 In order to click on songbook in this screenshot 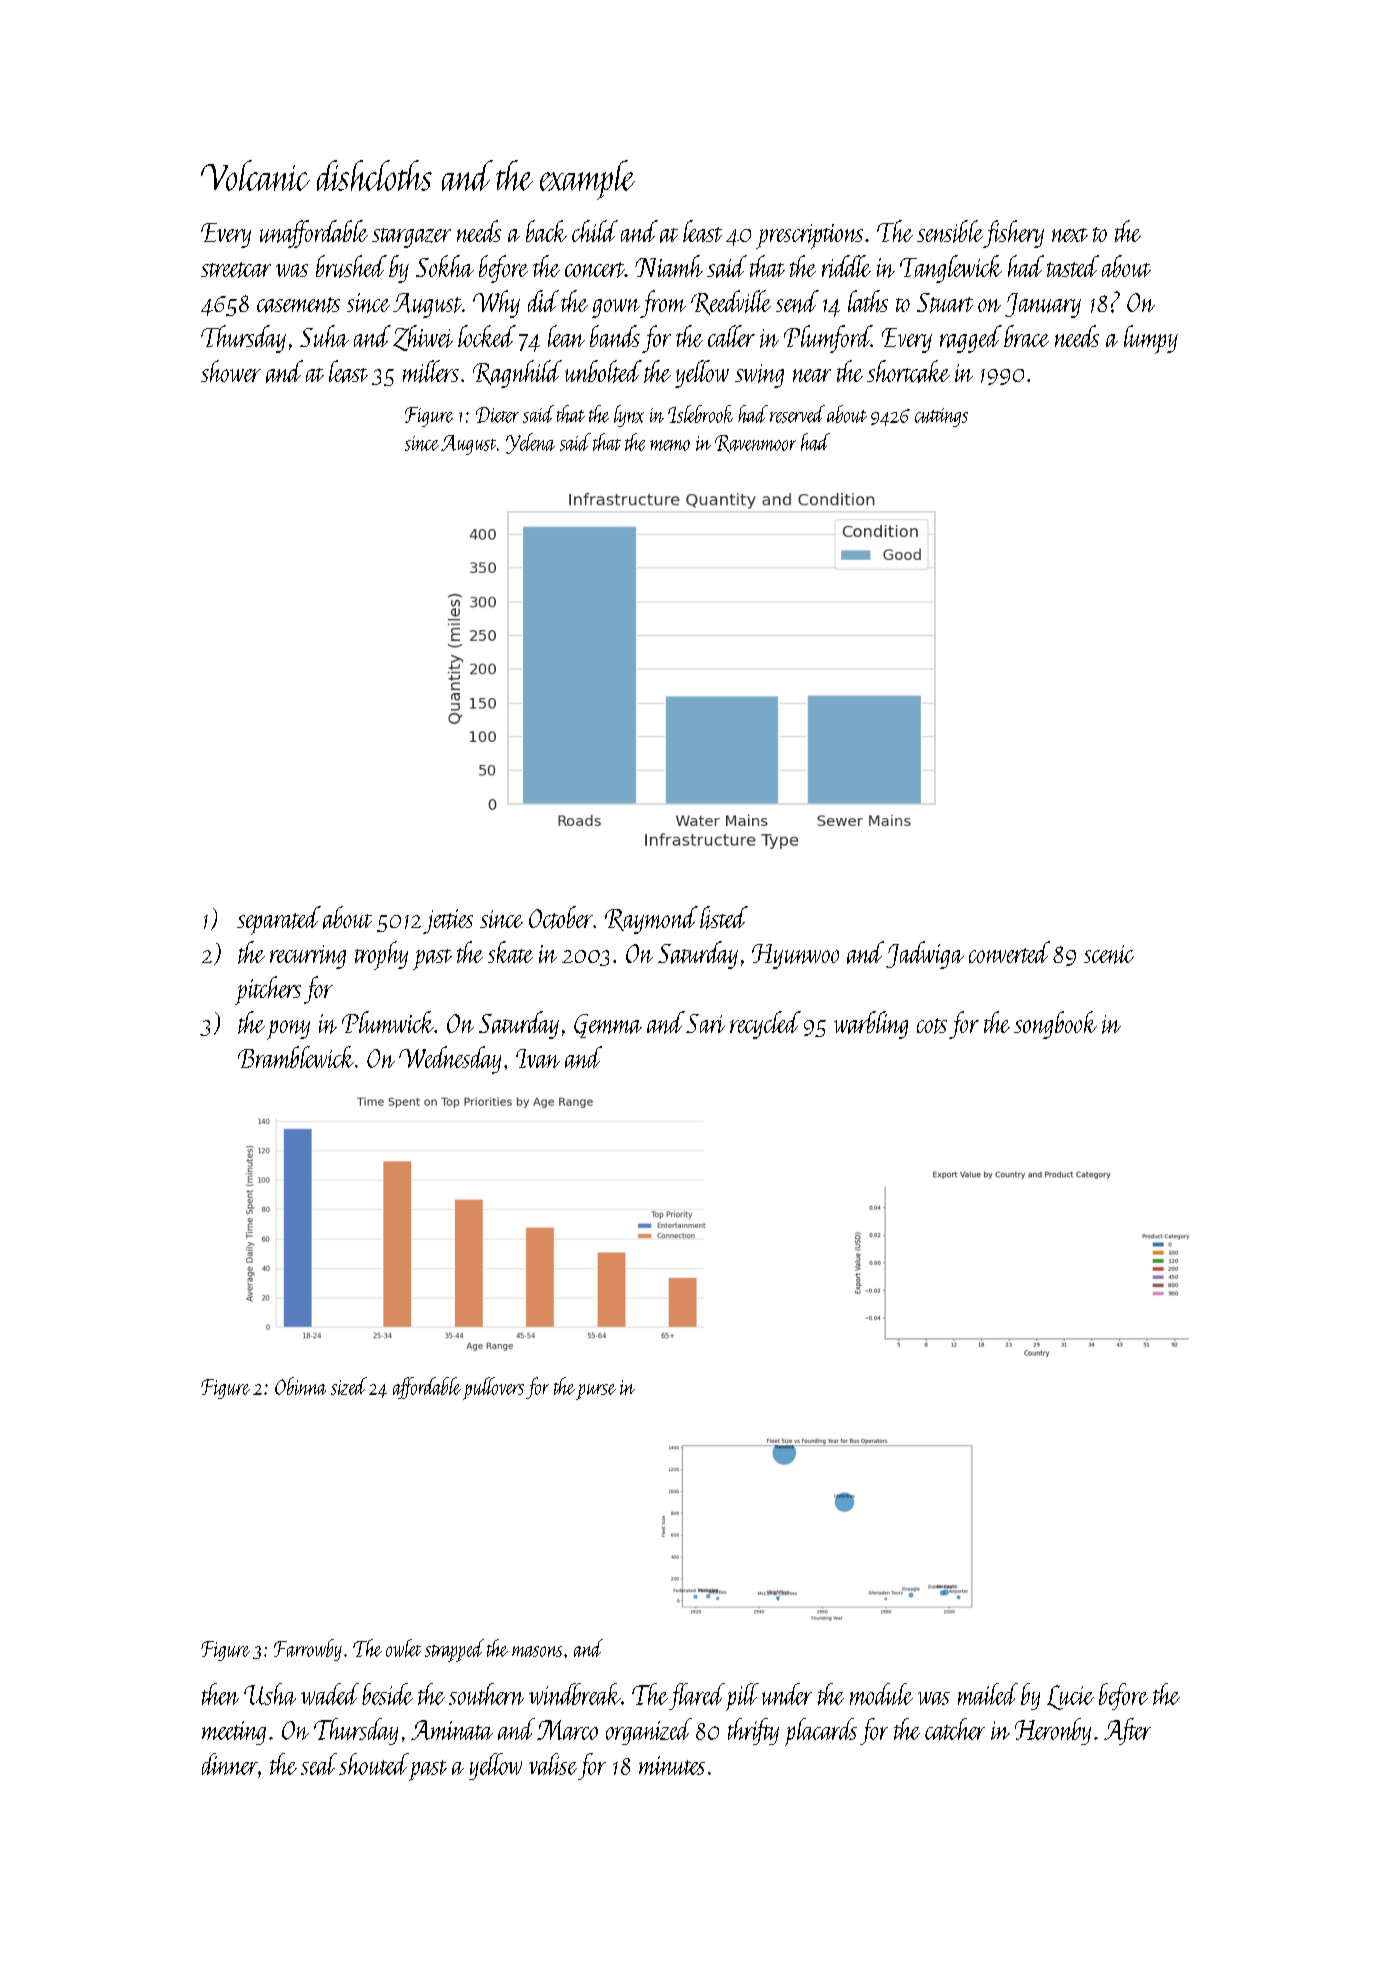, I will do `click(1055, 1025)`.
